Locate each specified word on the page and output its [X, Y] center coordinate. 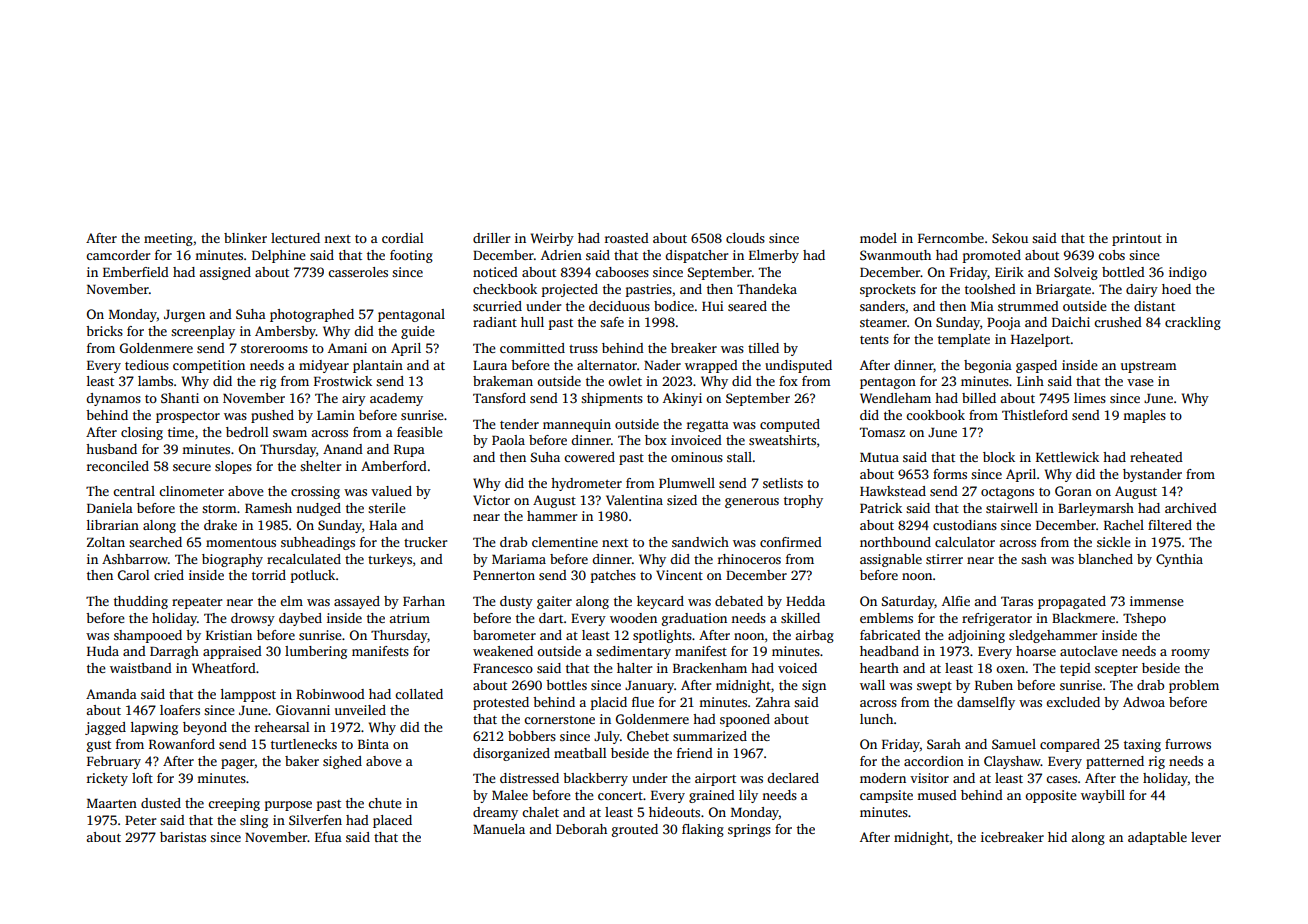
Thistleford [1035, 415]
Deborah [581, 829]
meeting [168, 239]
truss [583, 349]
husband [111, 449]
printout [1137, 239]
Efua [328, 837]
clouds [745, 238]
